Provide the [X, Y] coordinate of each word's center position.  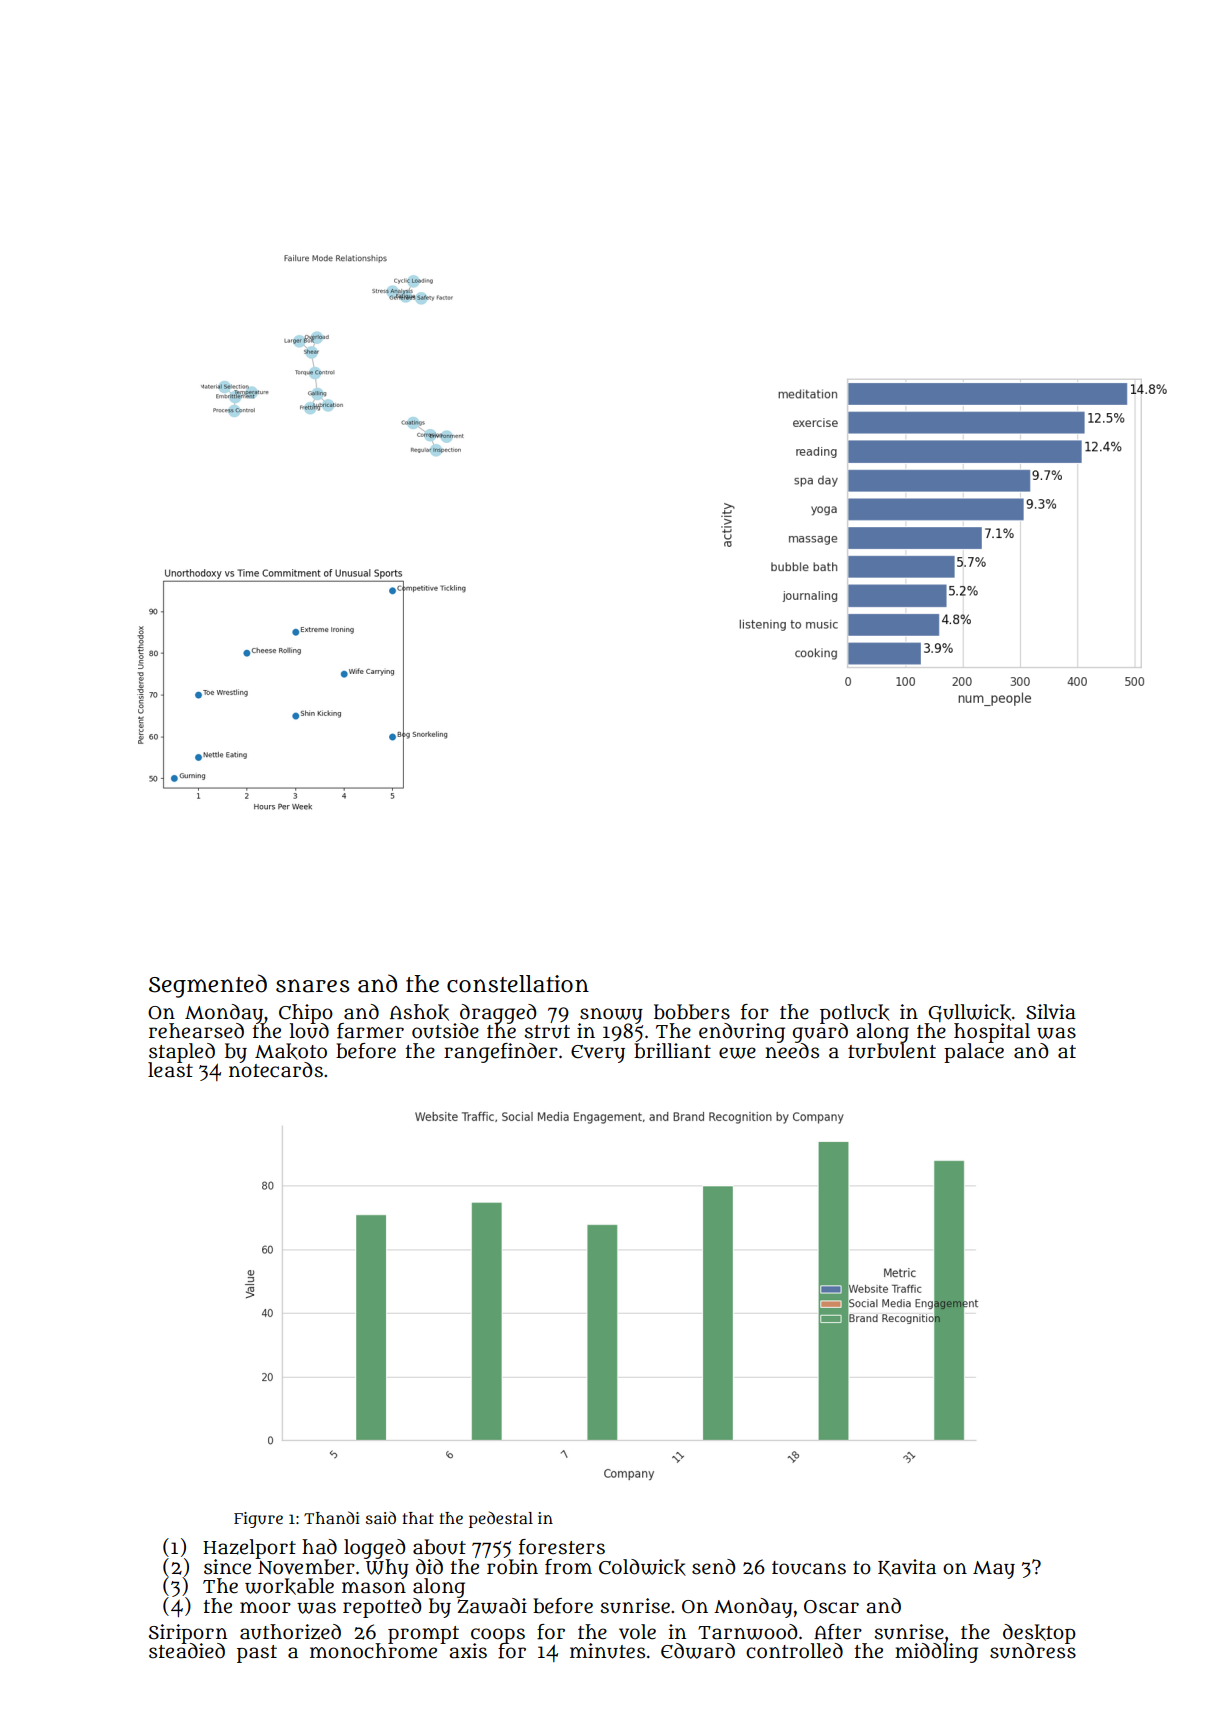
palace [974, 1053]
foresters [562, 1547]
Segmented [208, 986]
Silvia [1051, 1012]
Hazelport [249, 1549]
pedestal [501, 1519]
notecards [276, 1070]
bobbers [692, 1012]
